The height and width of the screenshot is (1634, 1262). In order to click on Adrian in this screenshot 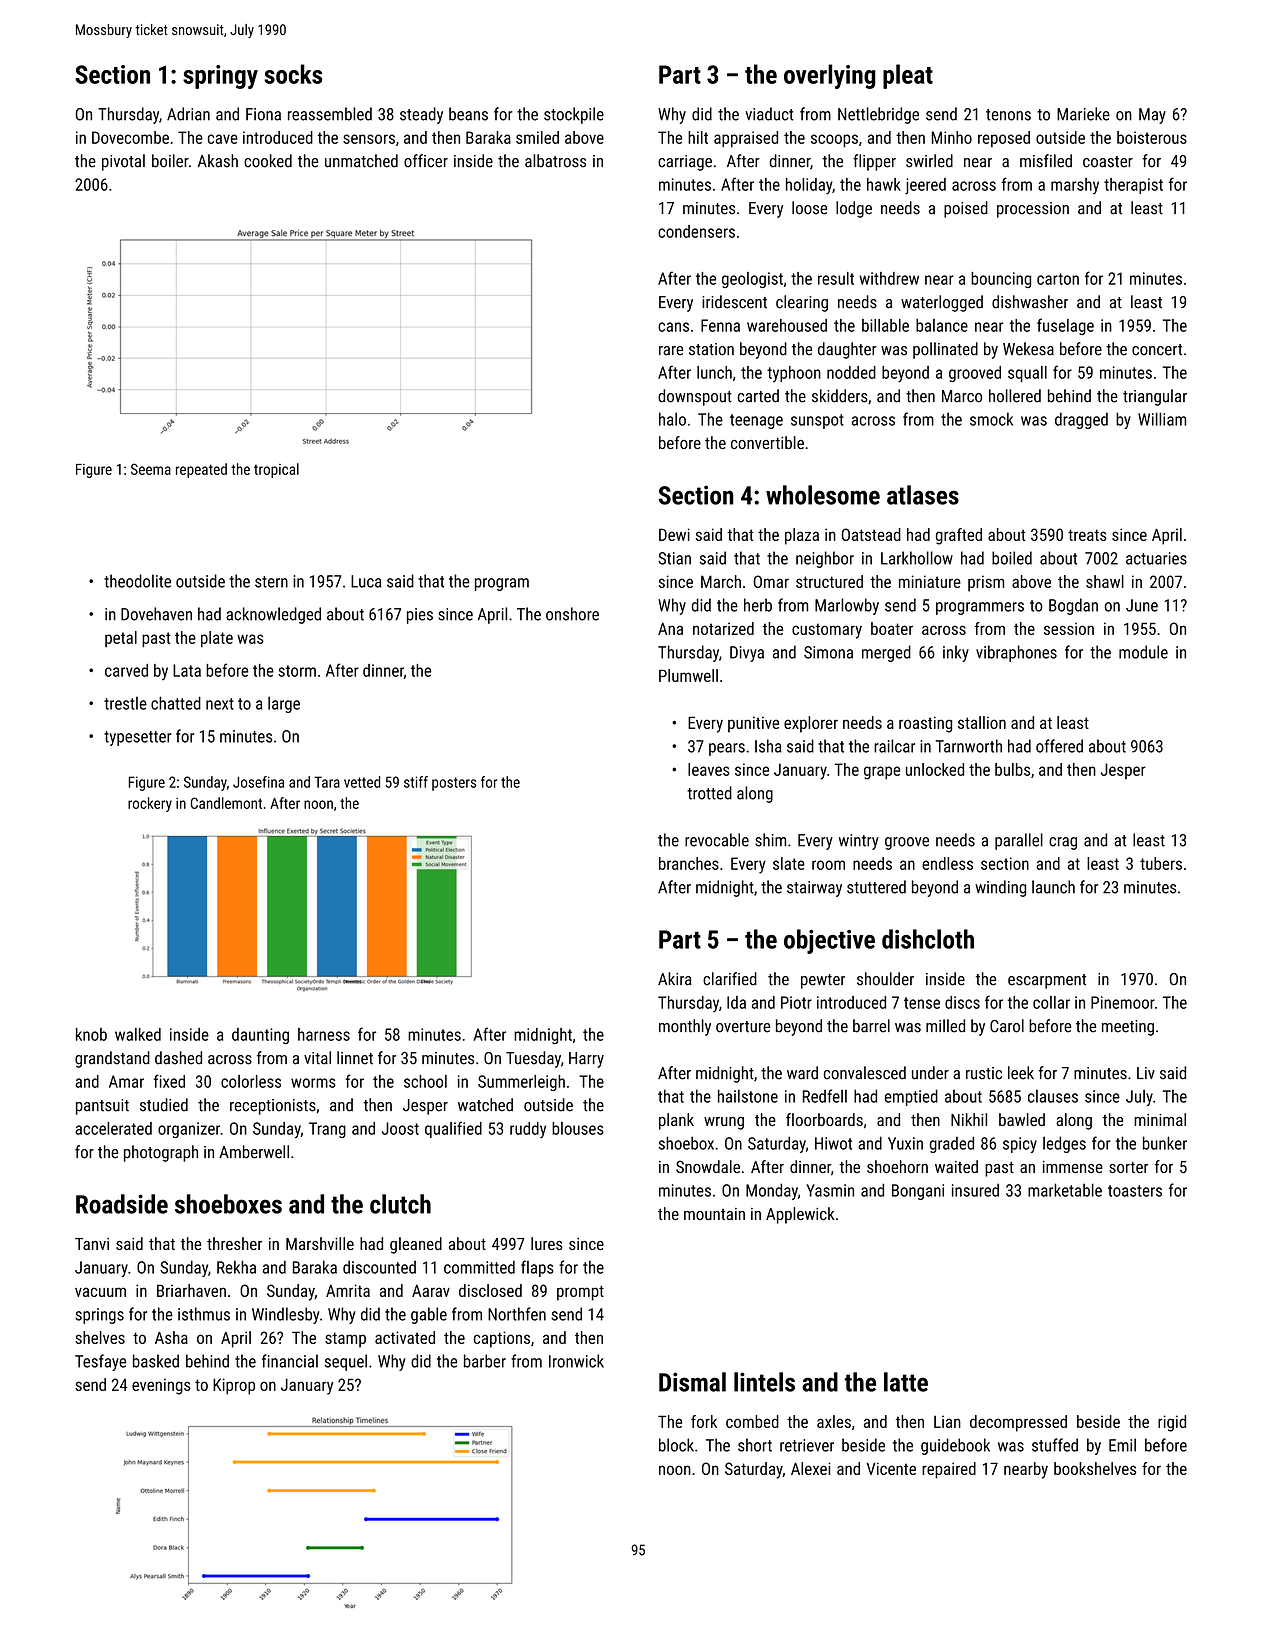, I will do `click(188, 114)`.
